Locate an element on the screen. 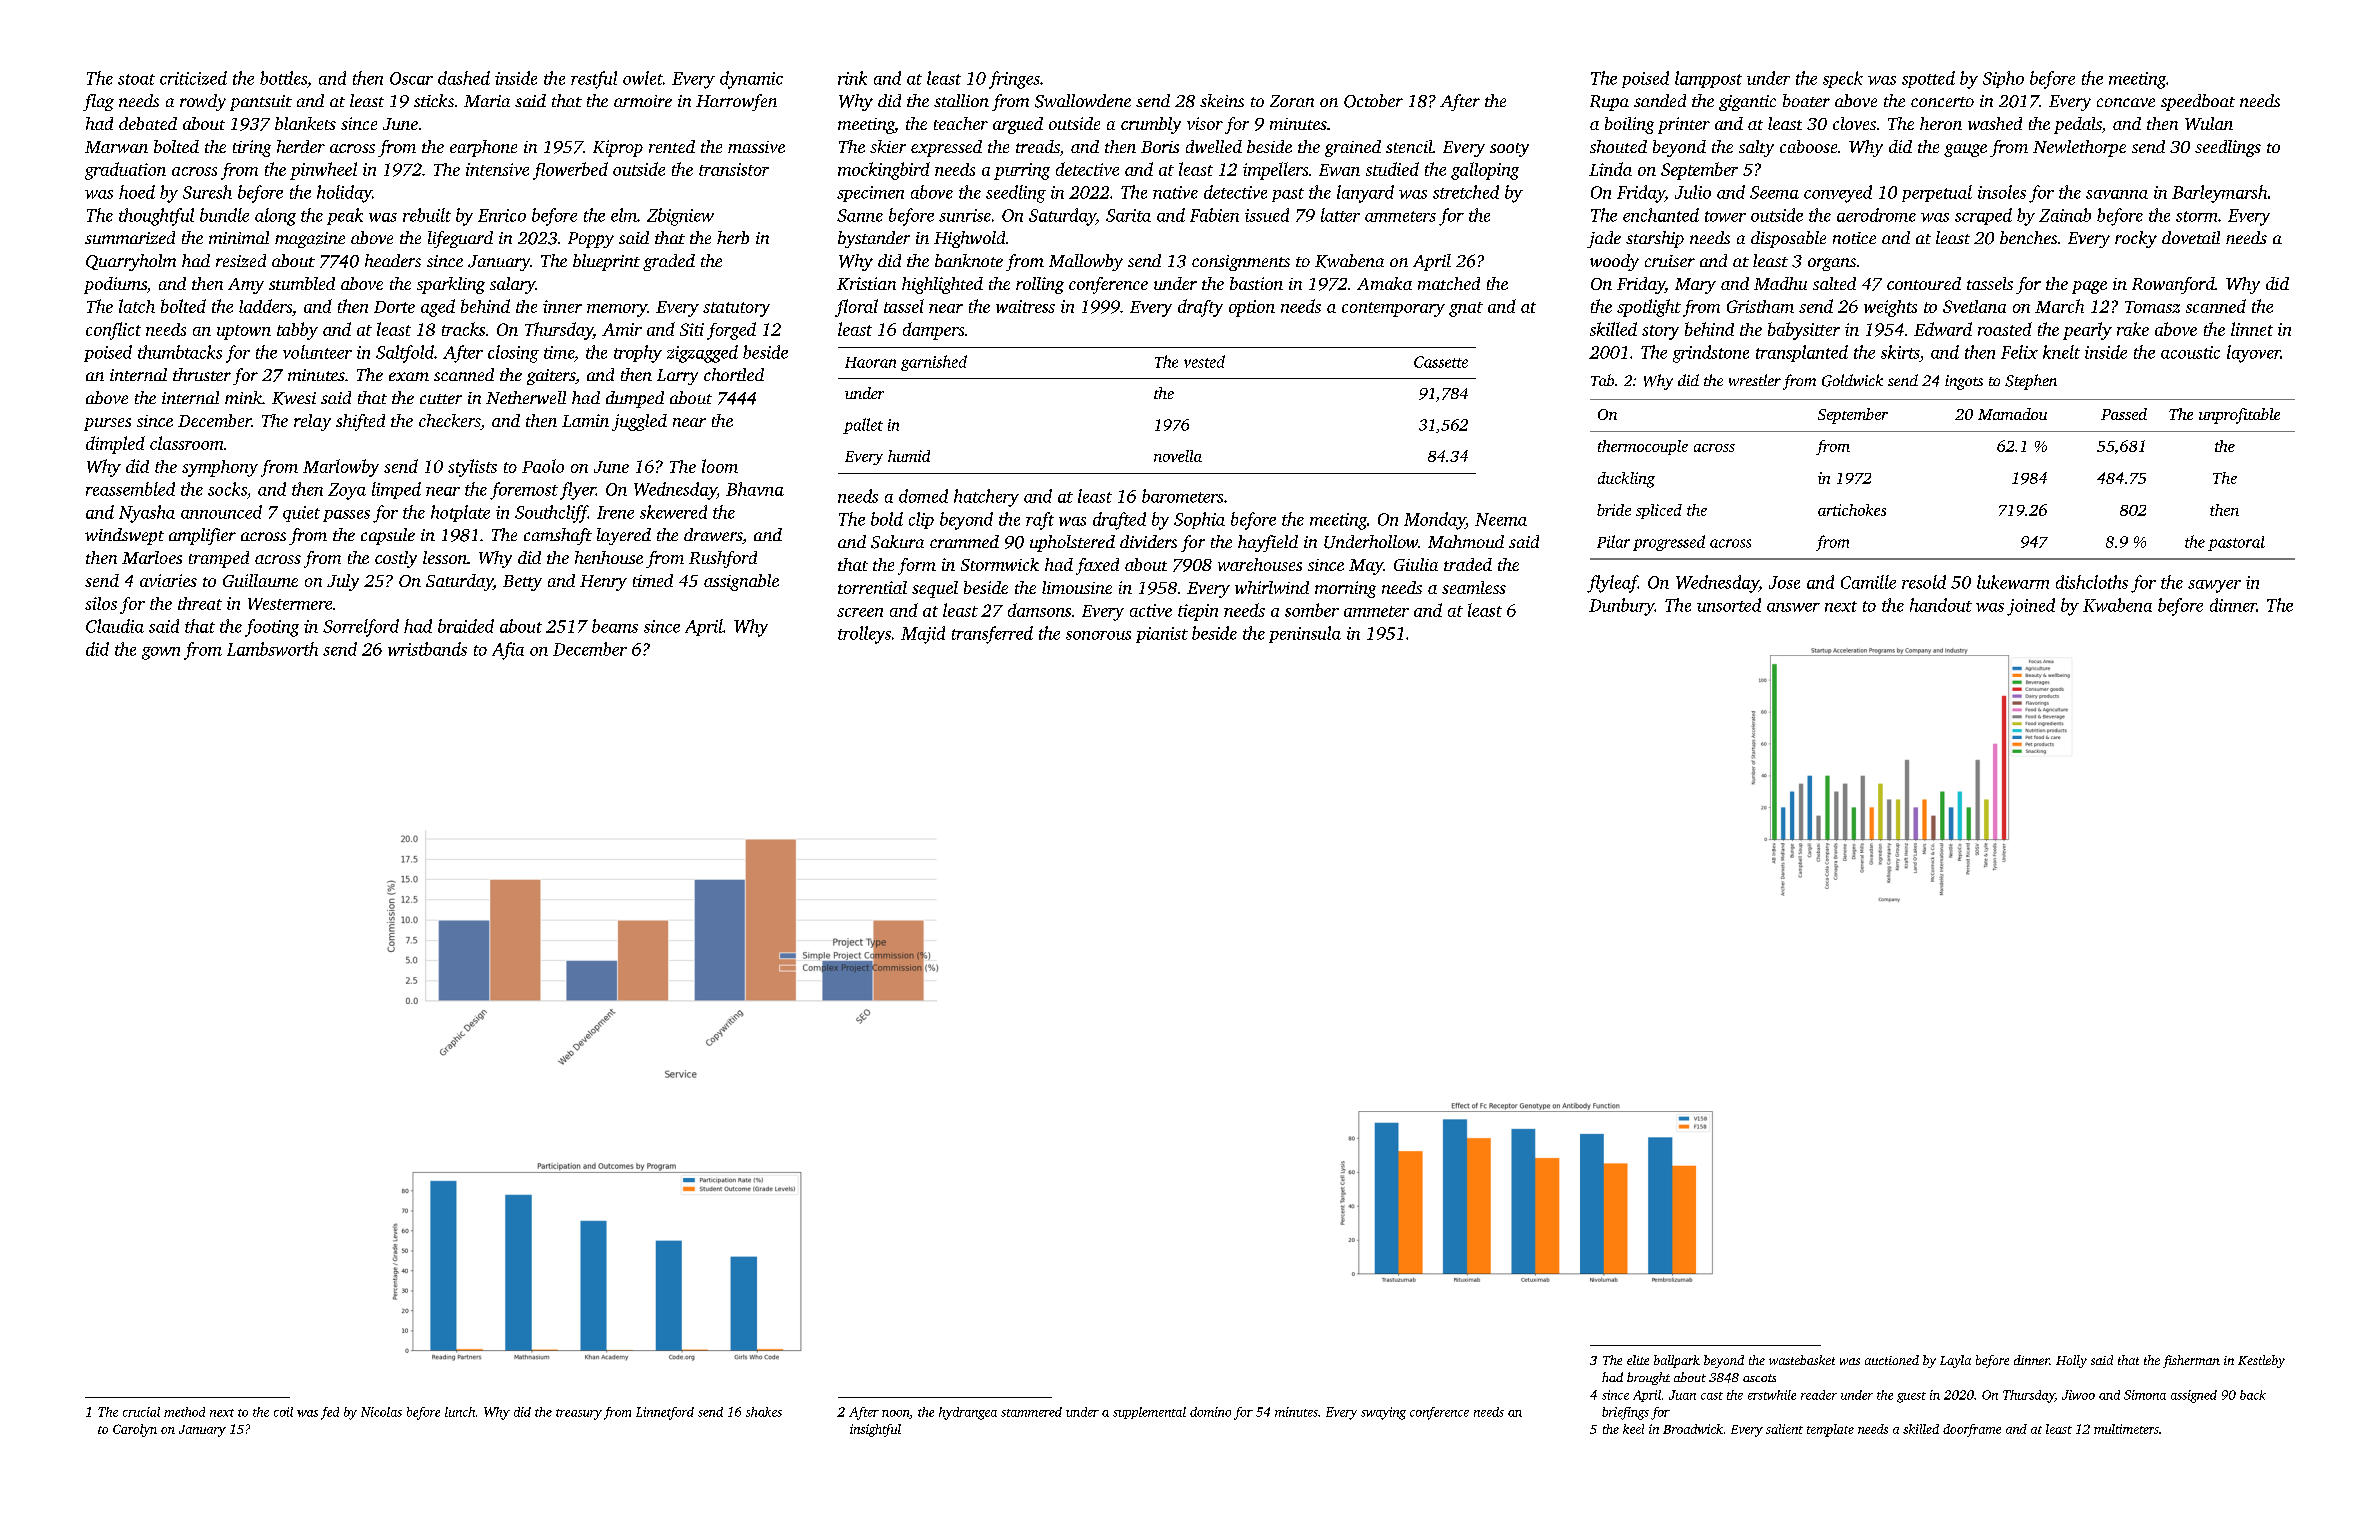 Image resolution: width=2380 pixels, height=1540 pixels. insightful is located at coordinates (875, 1430).
